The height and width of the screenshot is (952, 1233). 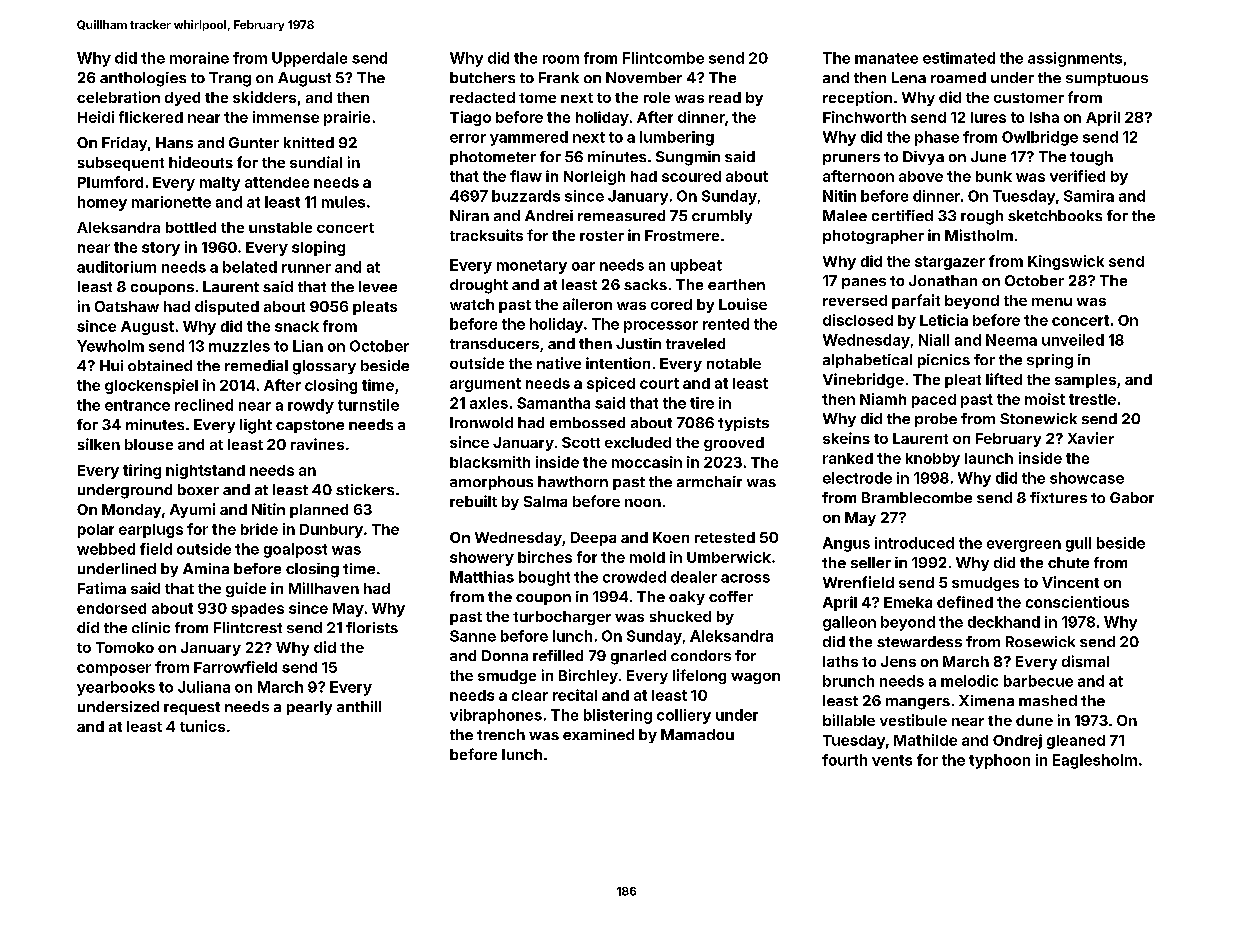 What do you see at coordinates (151, 386) in the screenshot?
I see `glockenspiel` at bounding box center [151, 386].
